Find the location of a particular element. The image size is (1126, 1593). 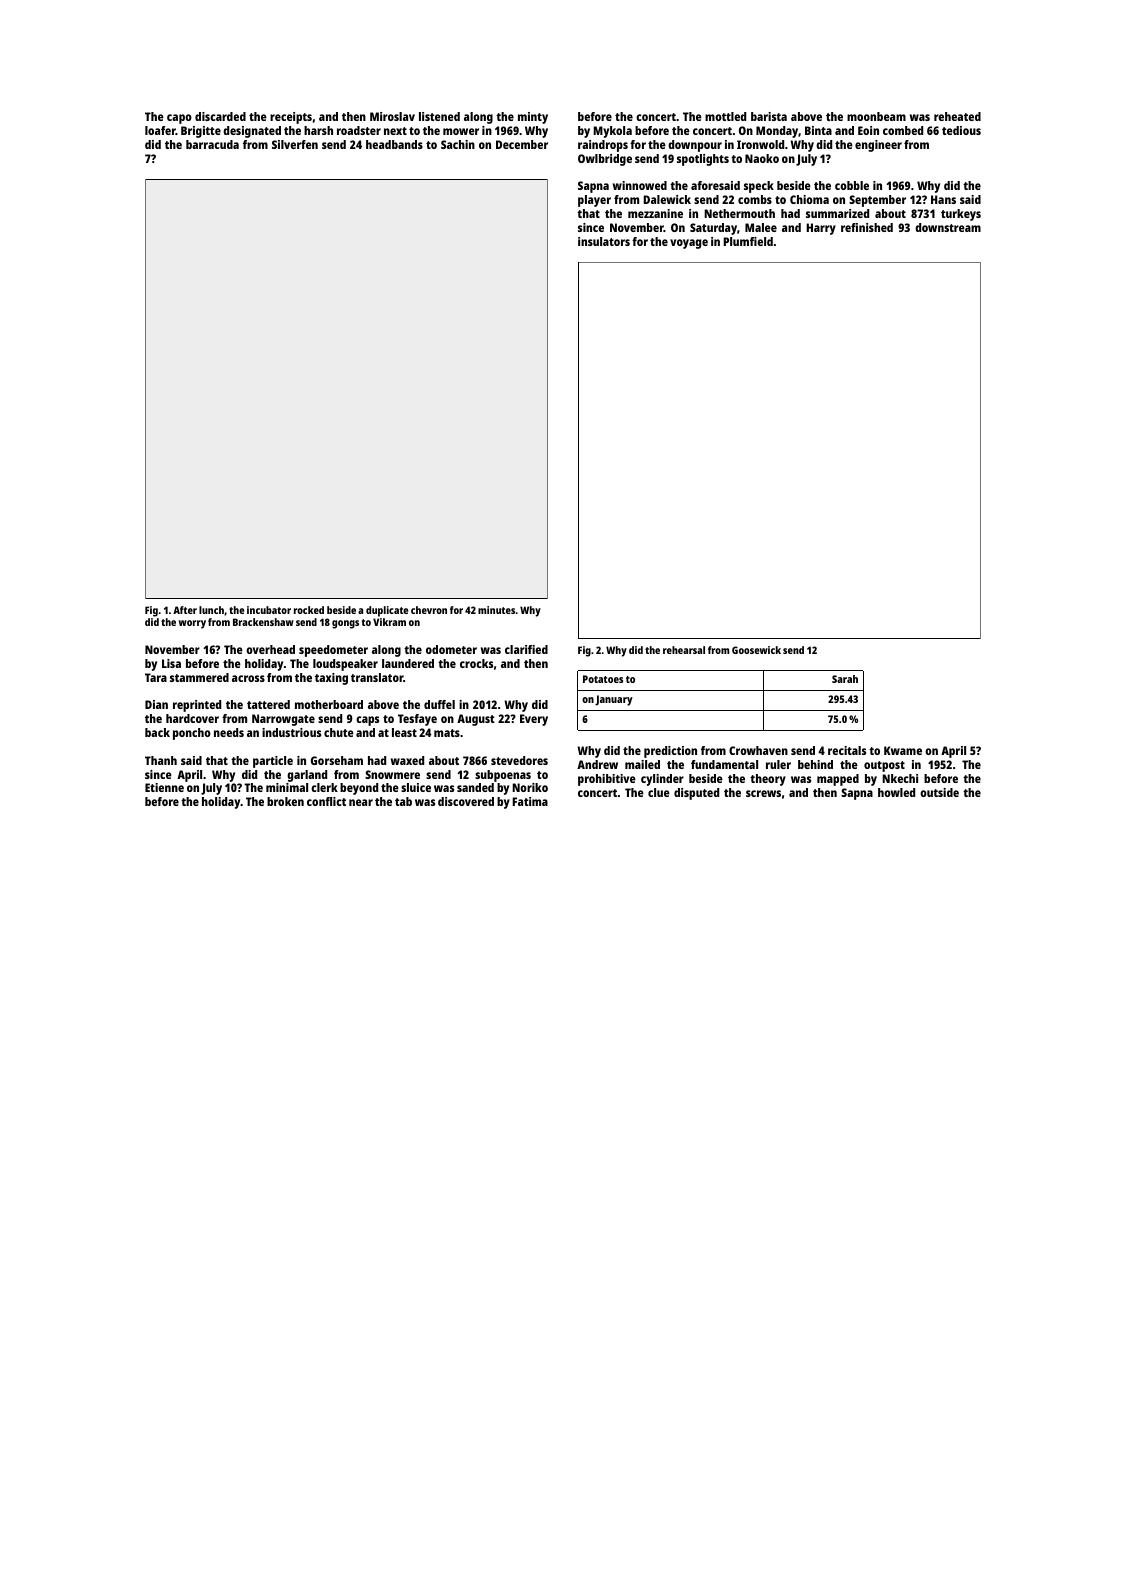

conflict is located at coordinates (326, 801).
